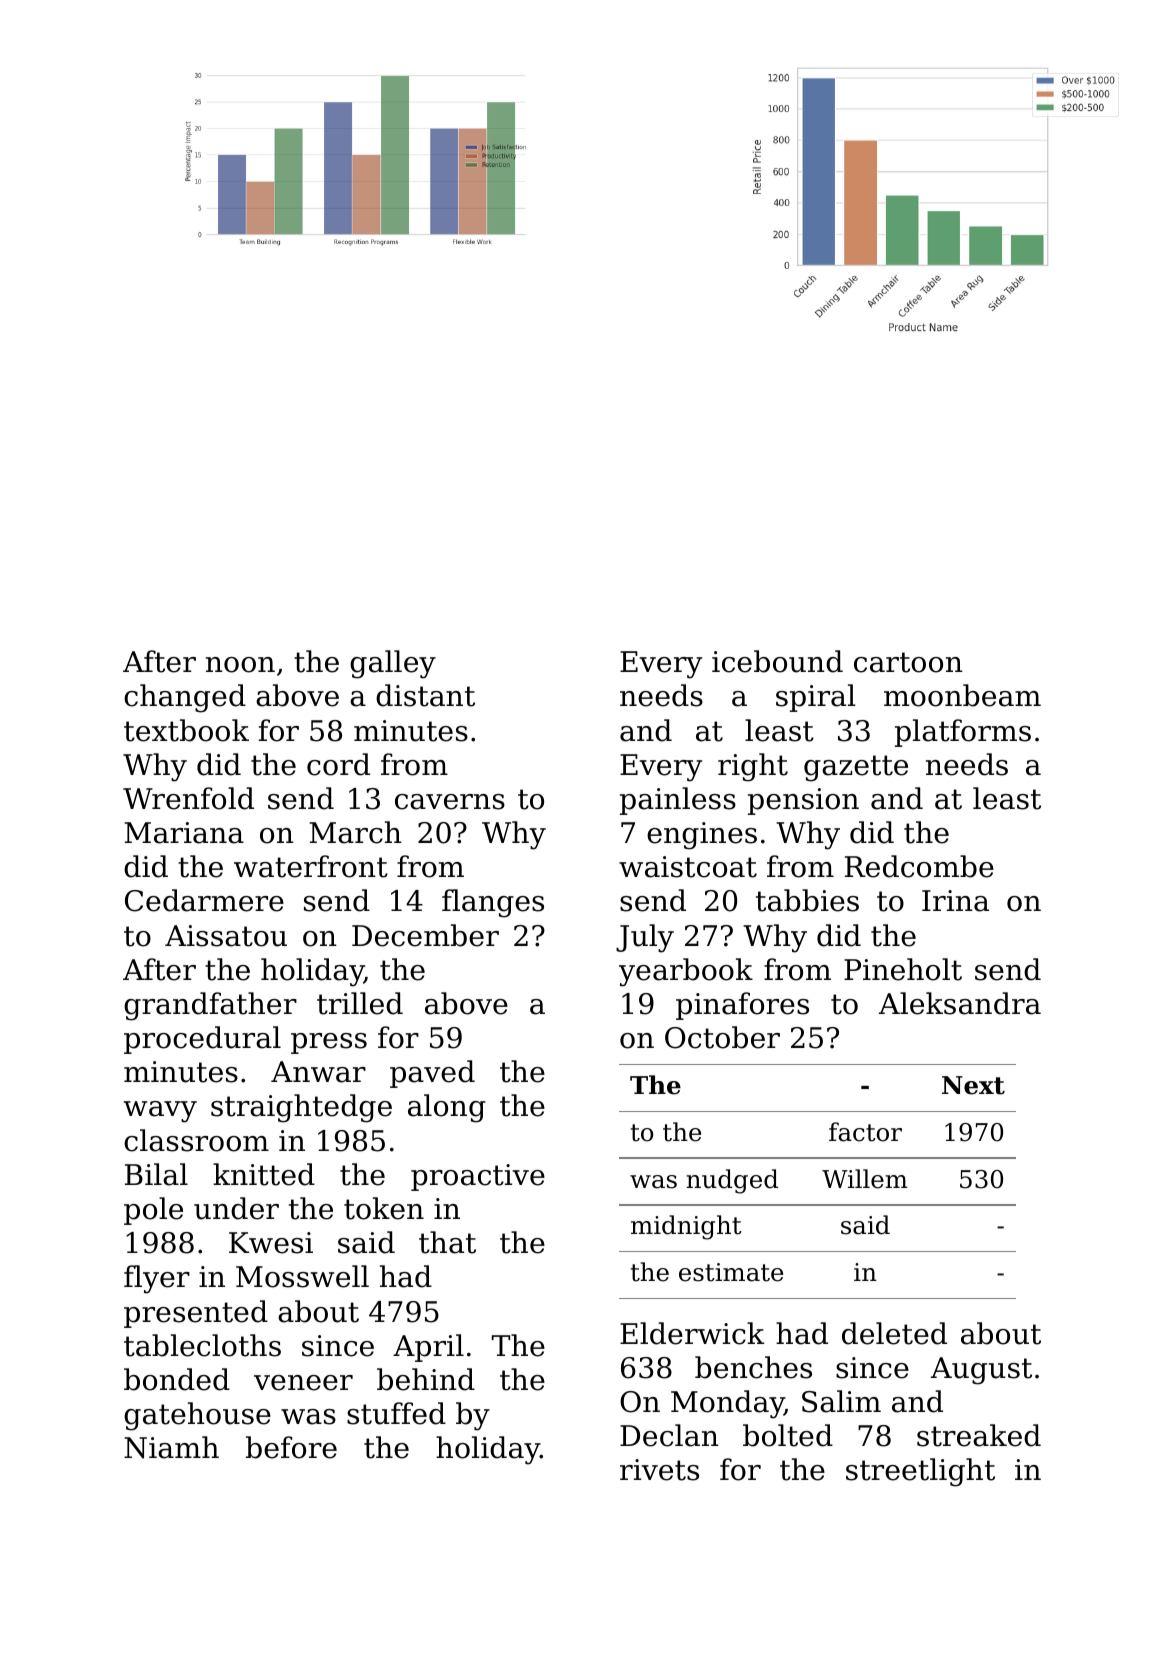 This screenshot has width=1165, height=1654. What do you see at coordinates (291, 1447) in the screenshot?
I see `before` at bounding box center [291, 1447].
